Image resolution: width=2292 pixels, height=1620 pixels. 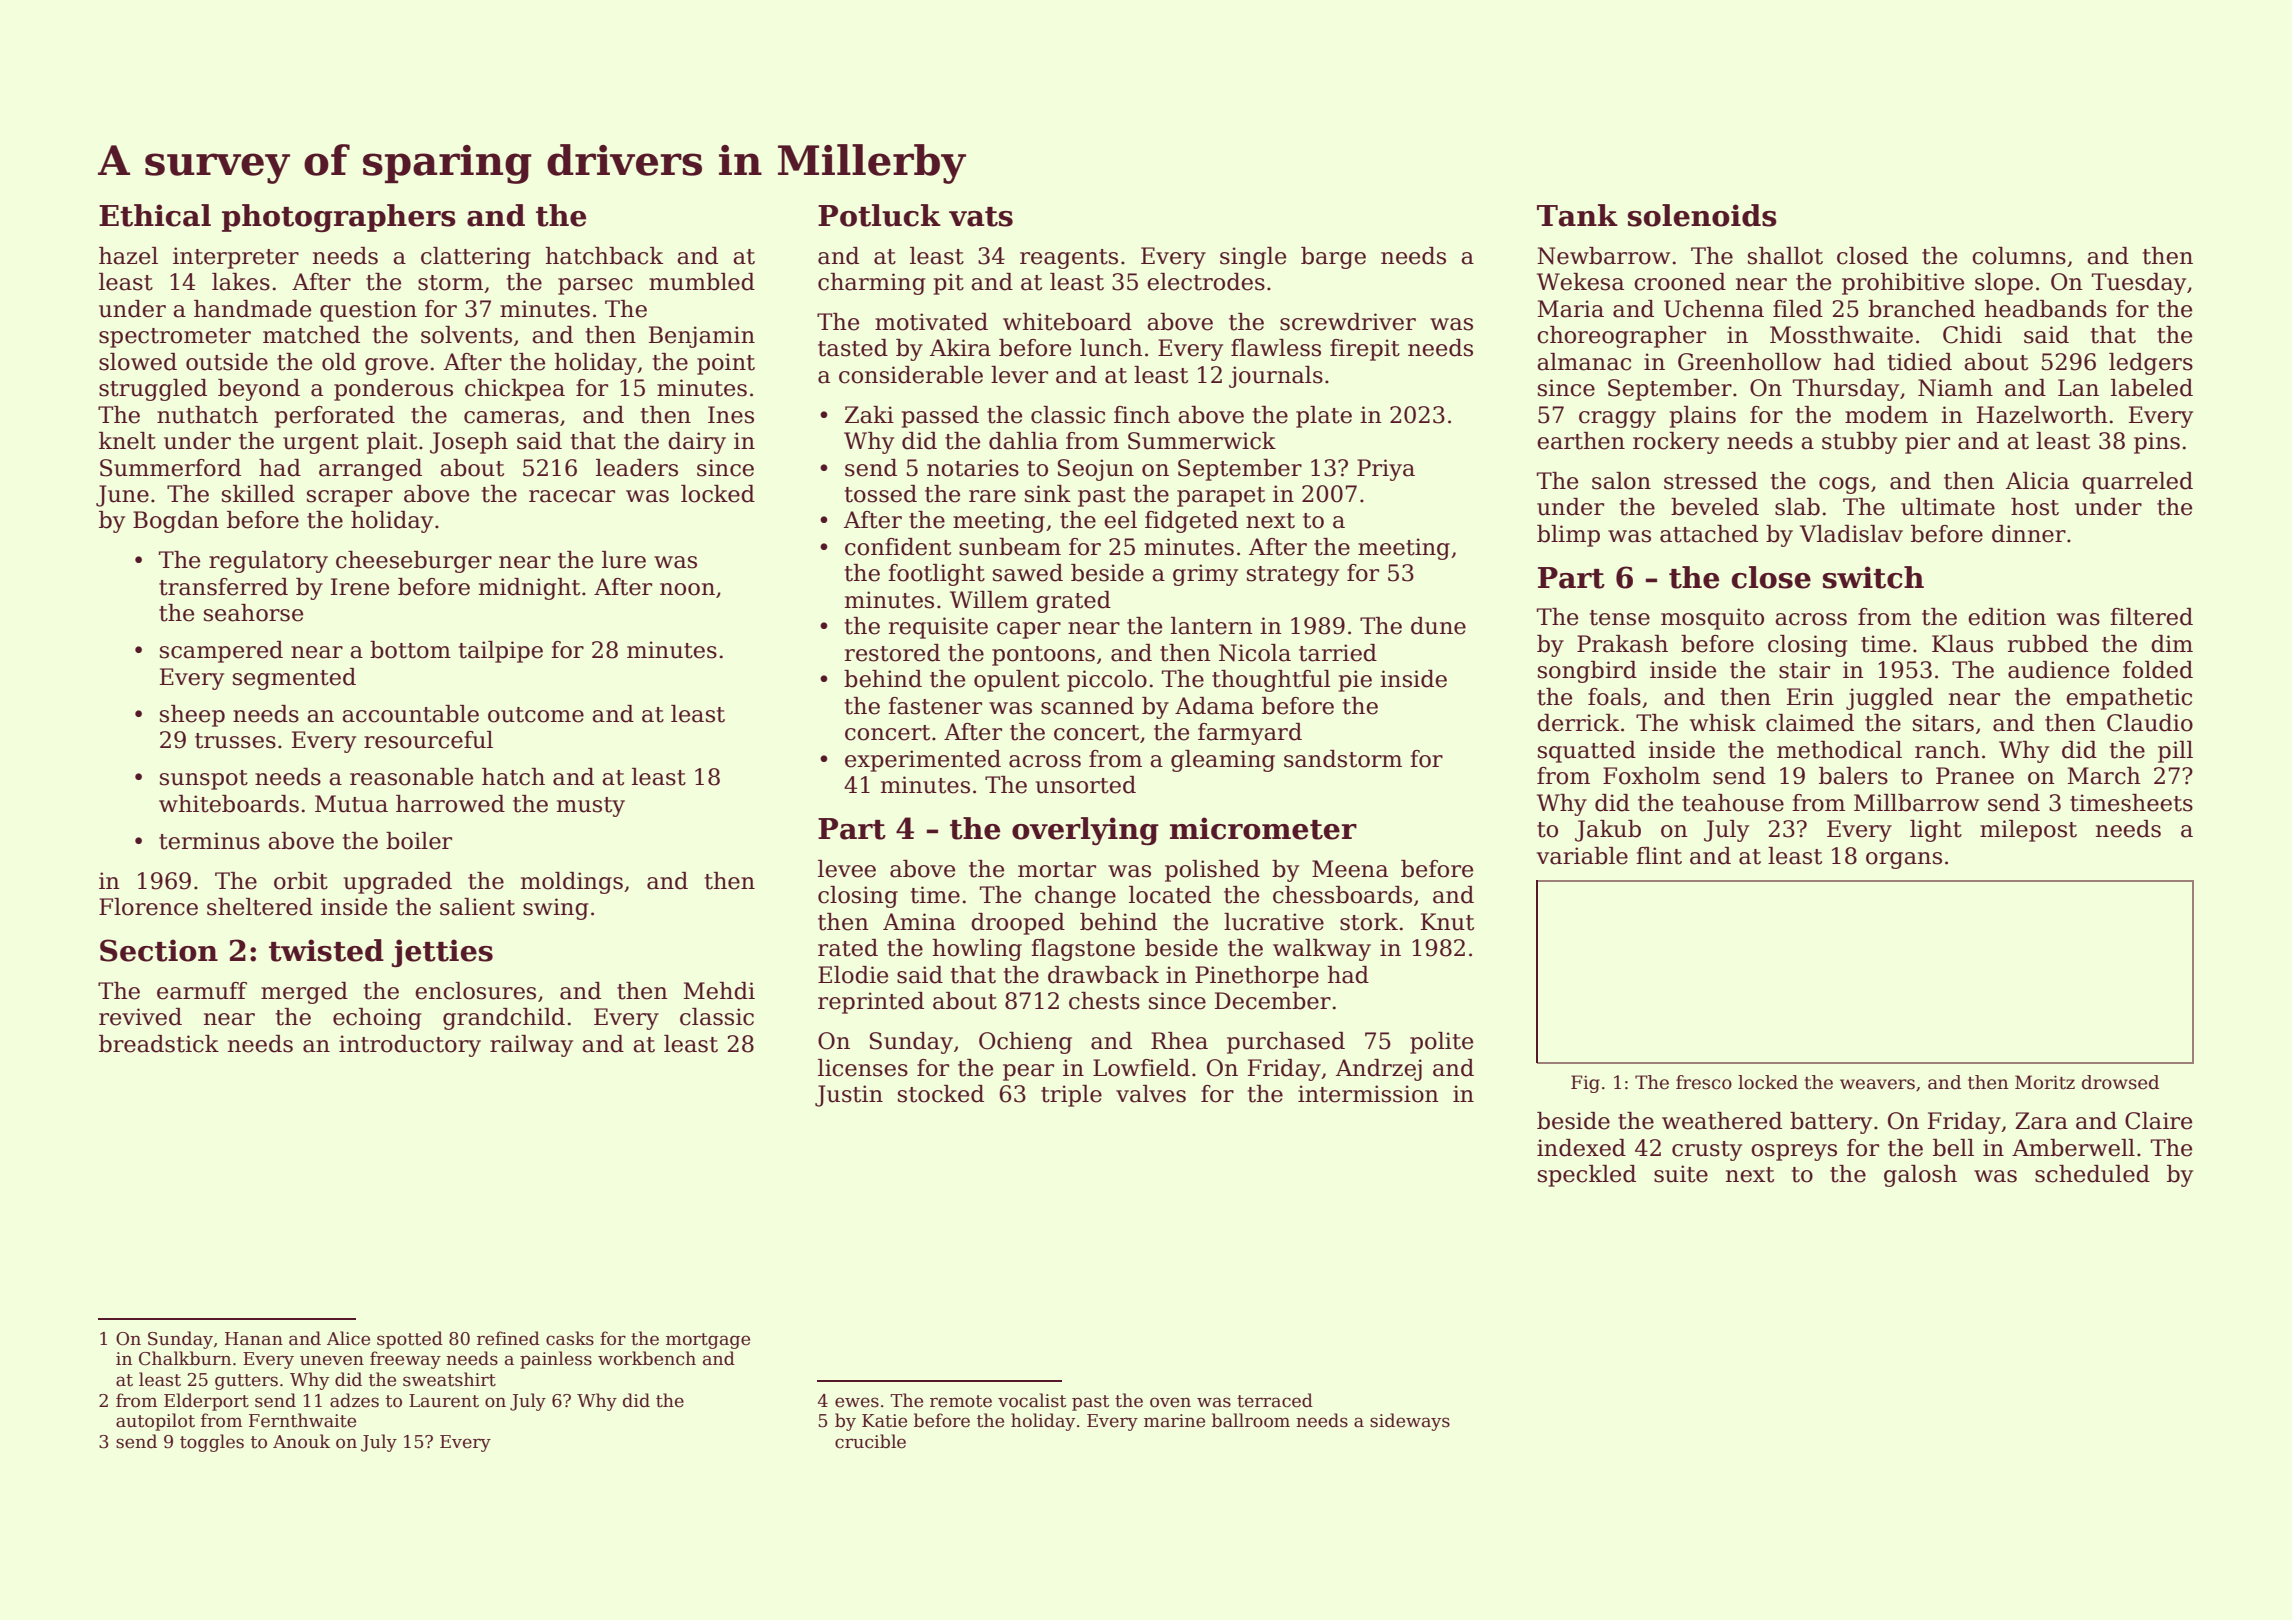 What do you see at coordinates (570, 1338) in the image?
I see `casks` at bounding box center [570, 1338].
